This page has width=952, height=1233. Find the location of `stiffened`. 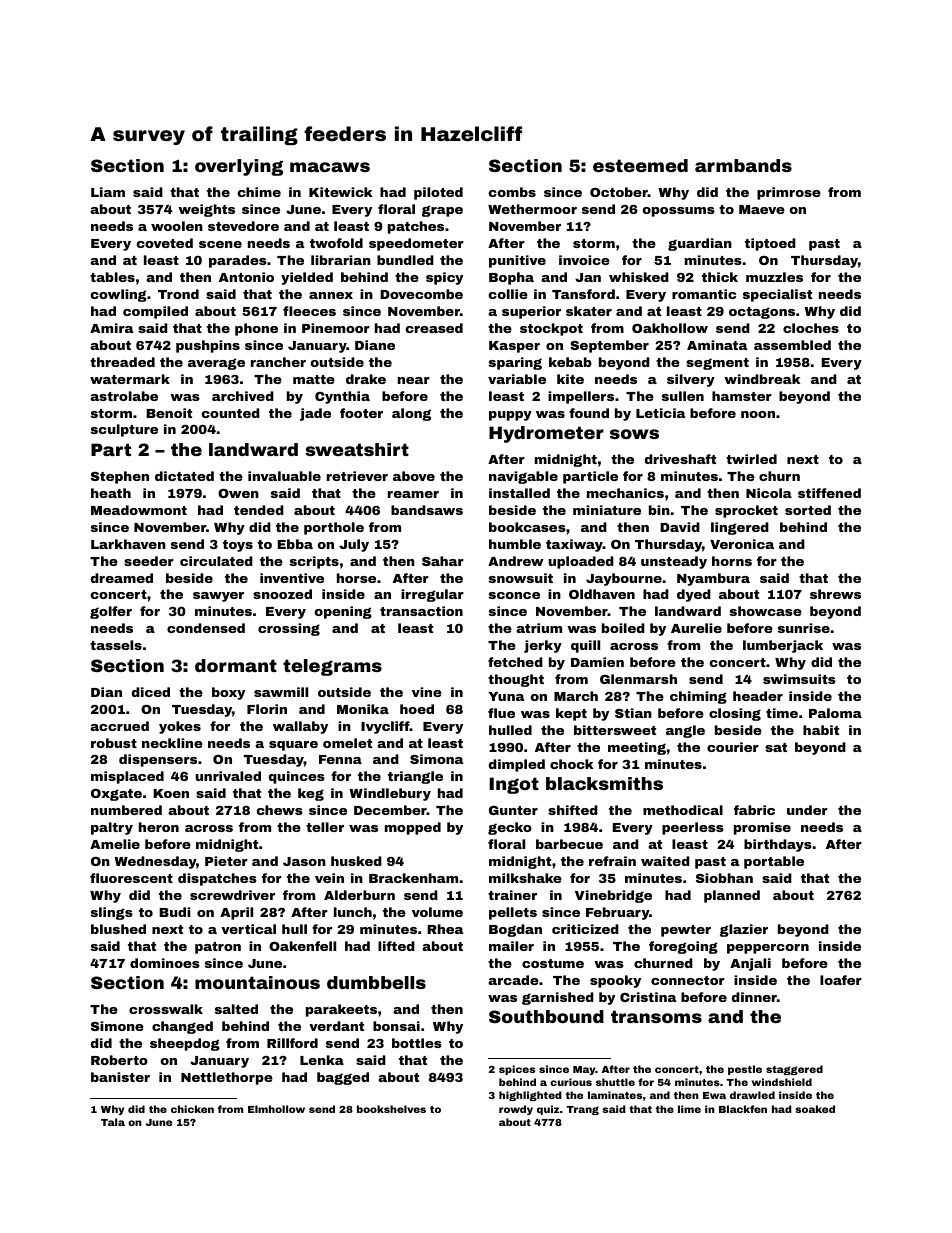

stiffened is located at coordinates (829, 493).
